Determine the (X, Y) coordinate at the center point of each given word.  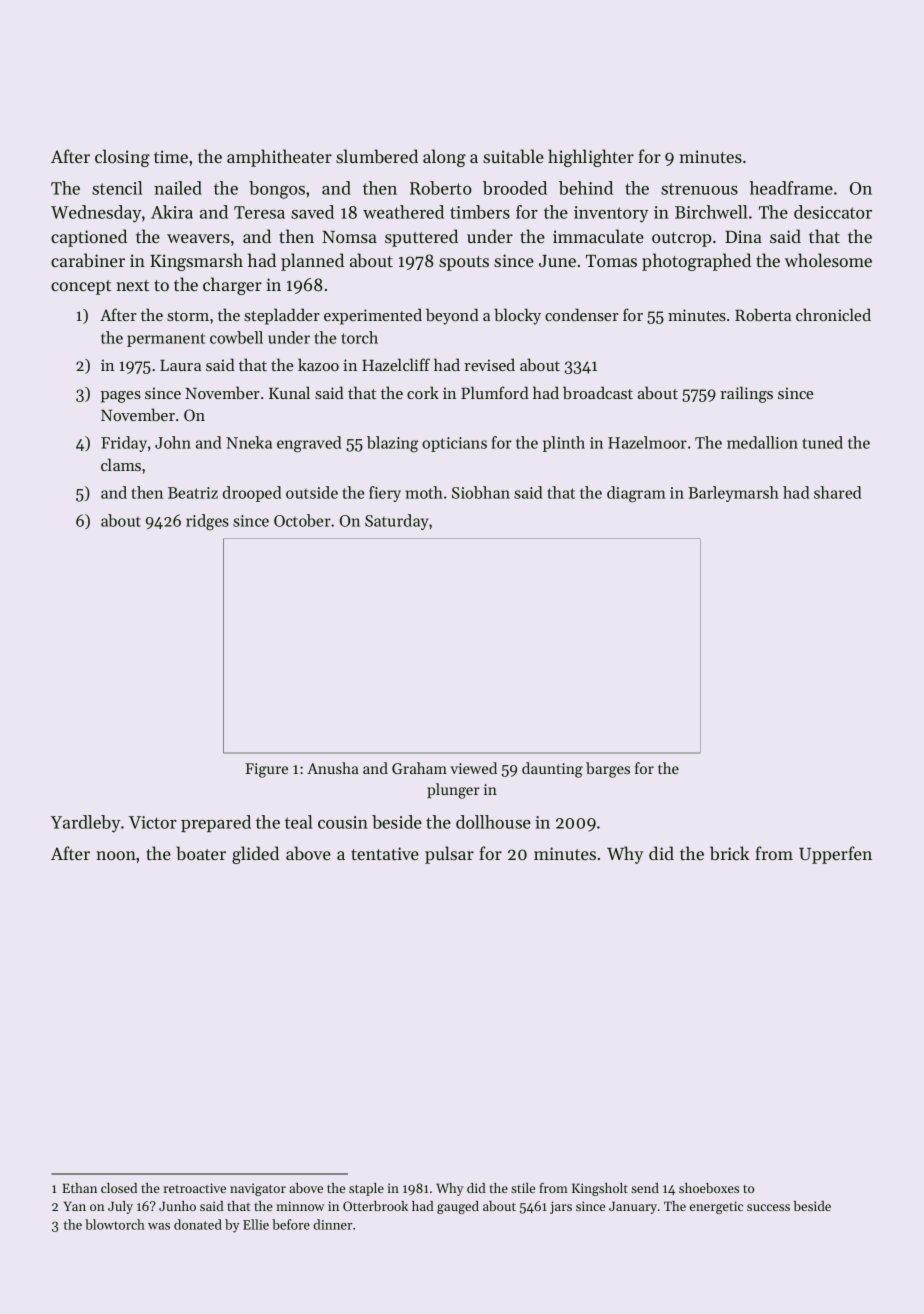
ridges (207, 522)
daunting (552, 770)
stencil (117, 188)
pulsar (449, 855)
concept (81, 287)
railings (746, 394)
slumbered (377, 156)
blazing (392, 444)
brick (729, 853)
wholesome (828, 260)
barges (608, 770)
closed (119, 1188)
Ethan (79, 1188)
